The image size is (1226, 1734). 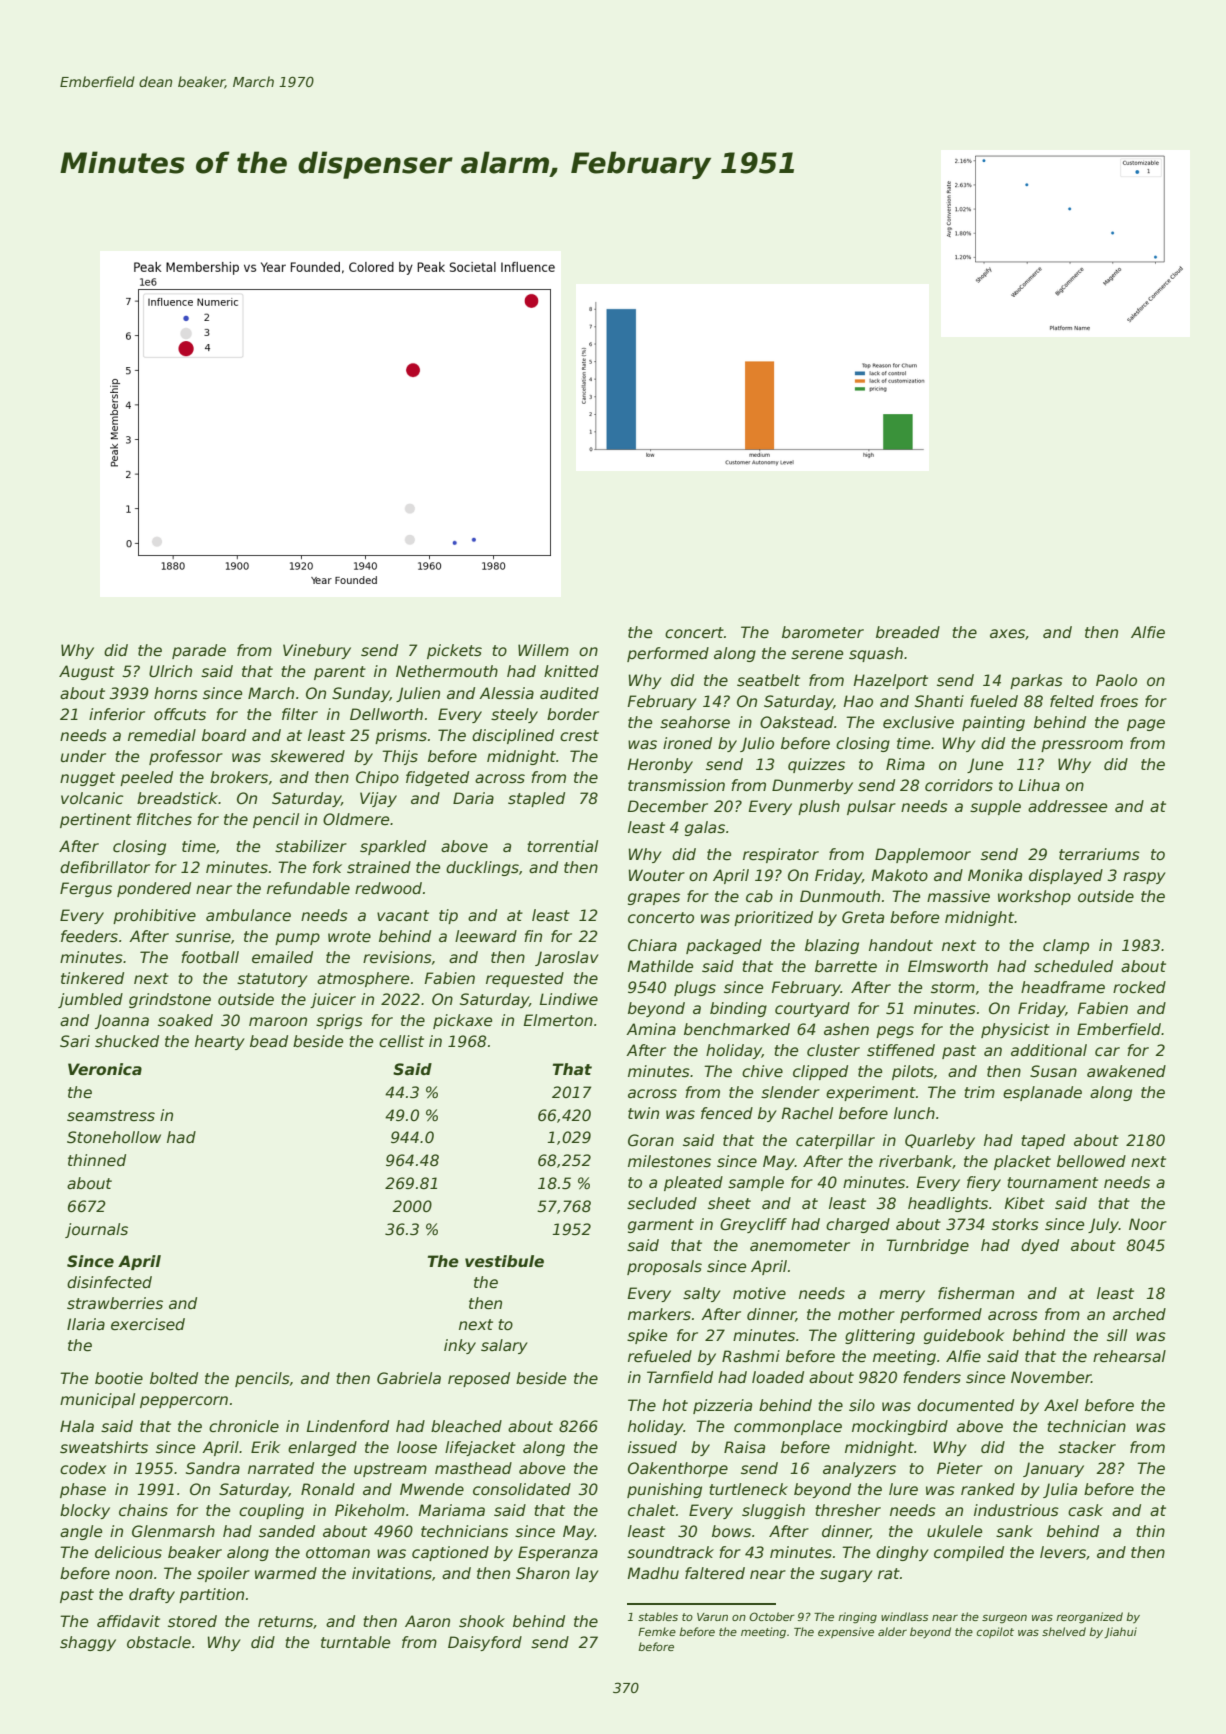 What do you see at coordinates (117, 714) in the document?
I see `inferior` at bounding box center [117, 714].
